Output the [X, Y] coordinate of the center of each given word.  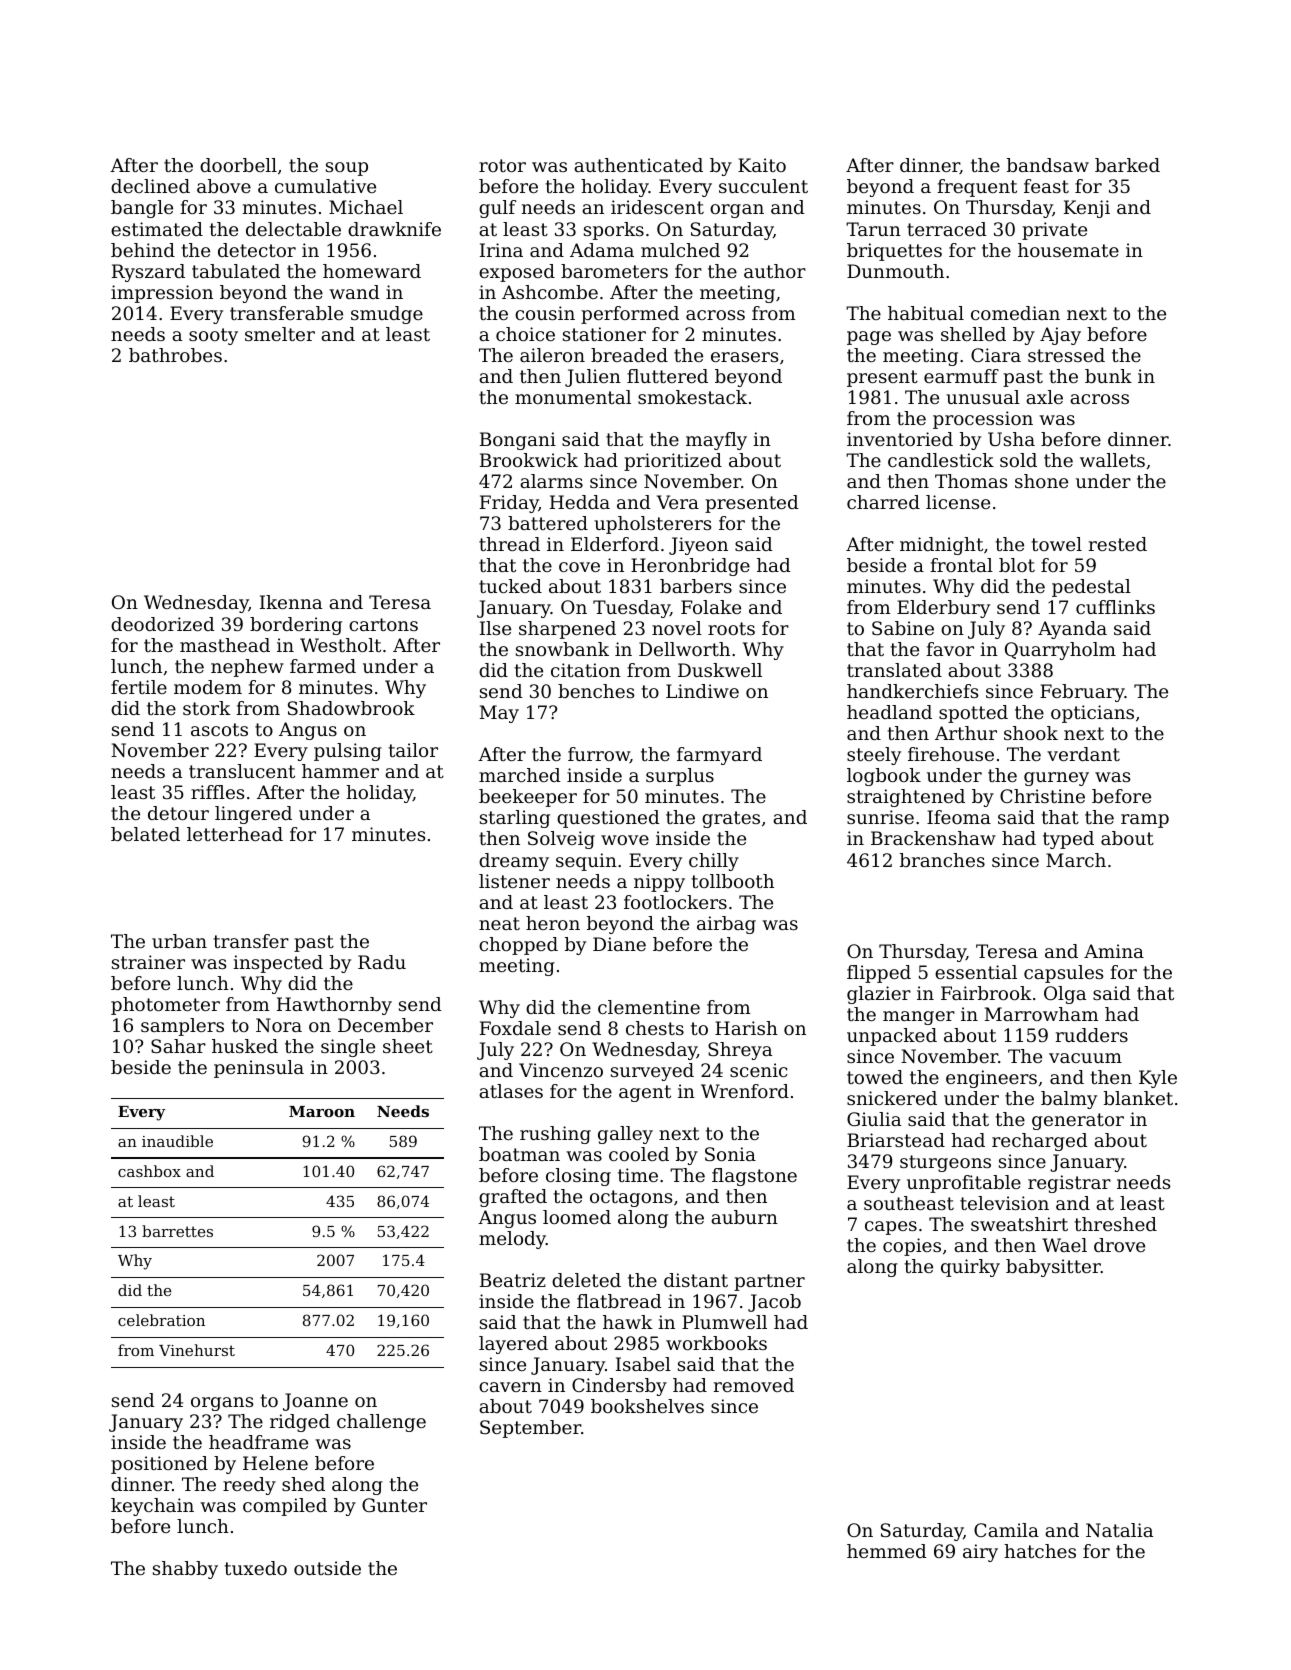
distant [696, 1280]
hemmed [887, 1551]
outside [327, 1568]
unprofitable [964, 1184]
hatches [1040, 1551]
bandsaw [1048, 165]
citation [586, 670]
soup [347, 169]
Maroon [322, 1111]
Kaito [762, 165]
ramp [1145, 821]
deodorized [163, 624]
